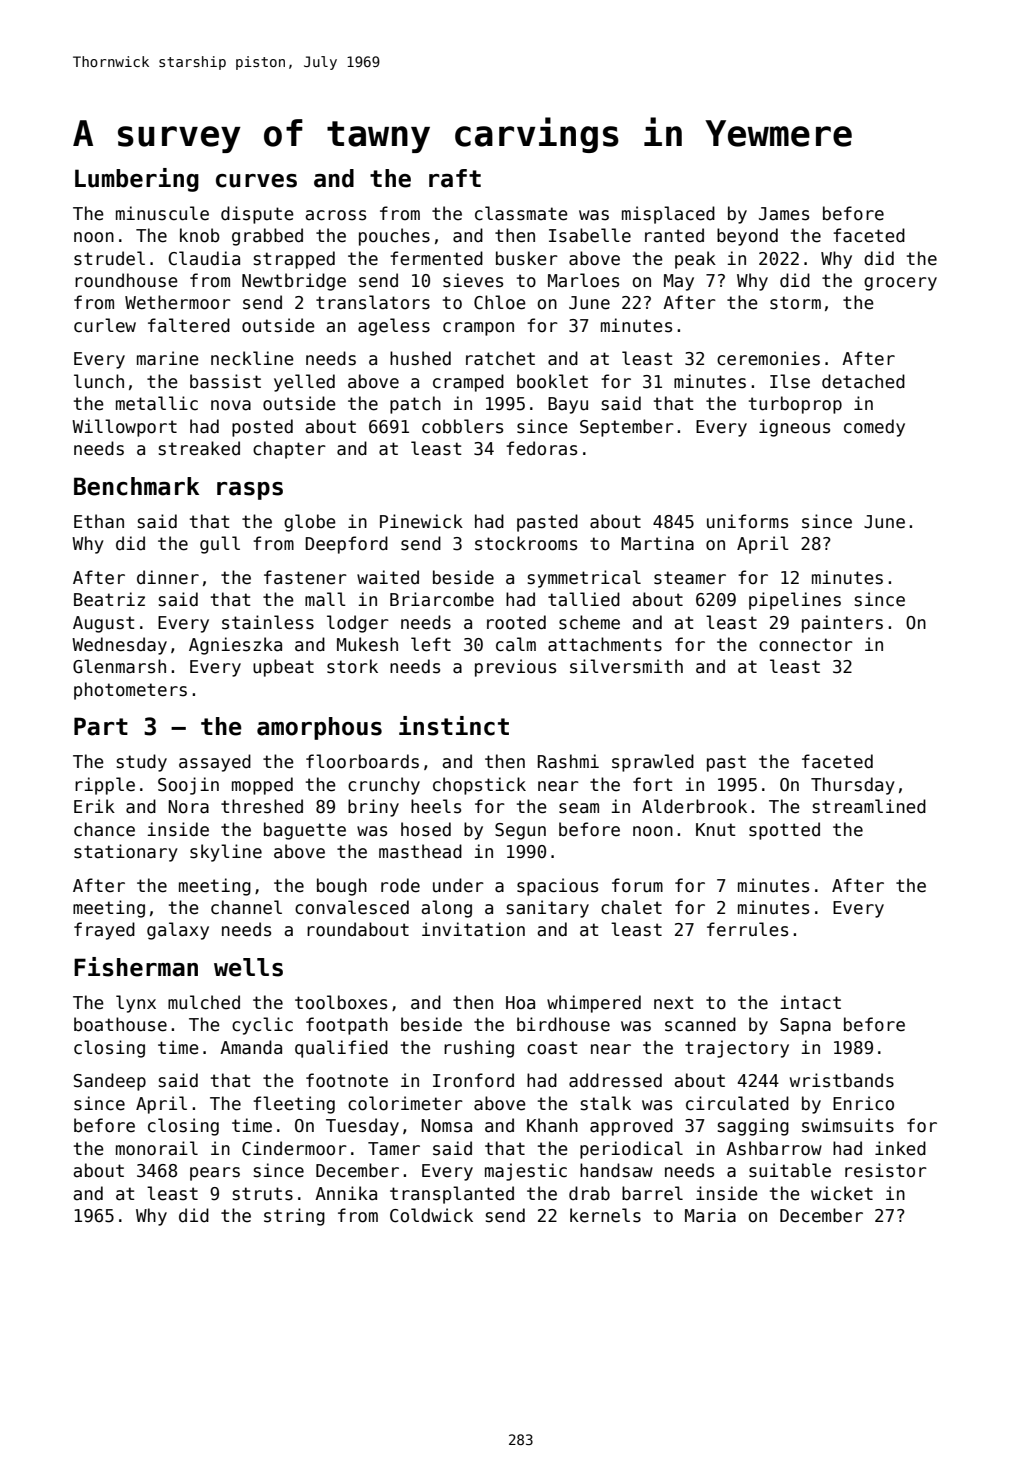  What do you see at coordinates (362, 761) in the screenshot?
I see `floorboards` at bounding box center [362, 761].
